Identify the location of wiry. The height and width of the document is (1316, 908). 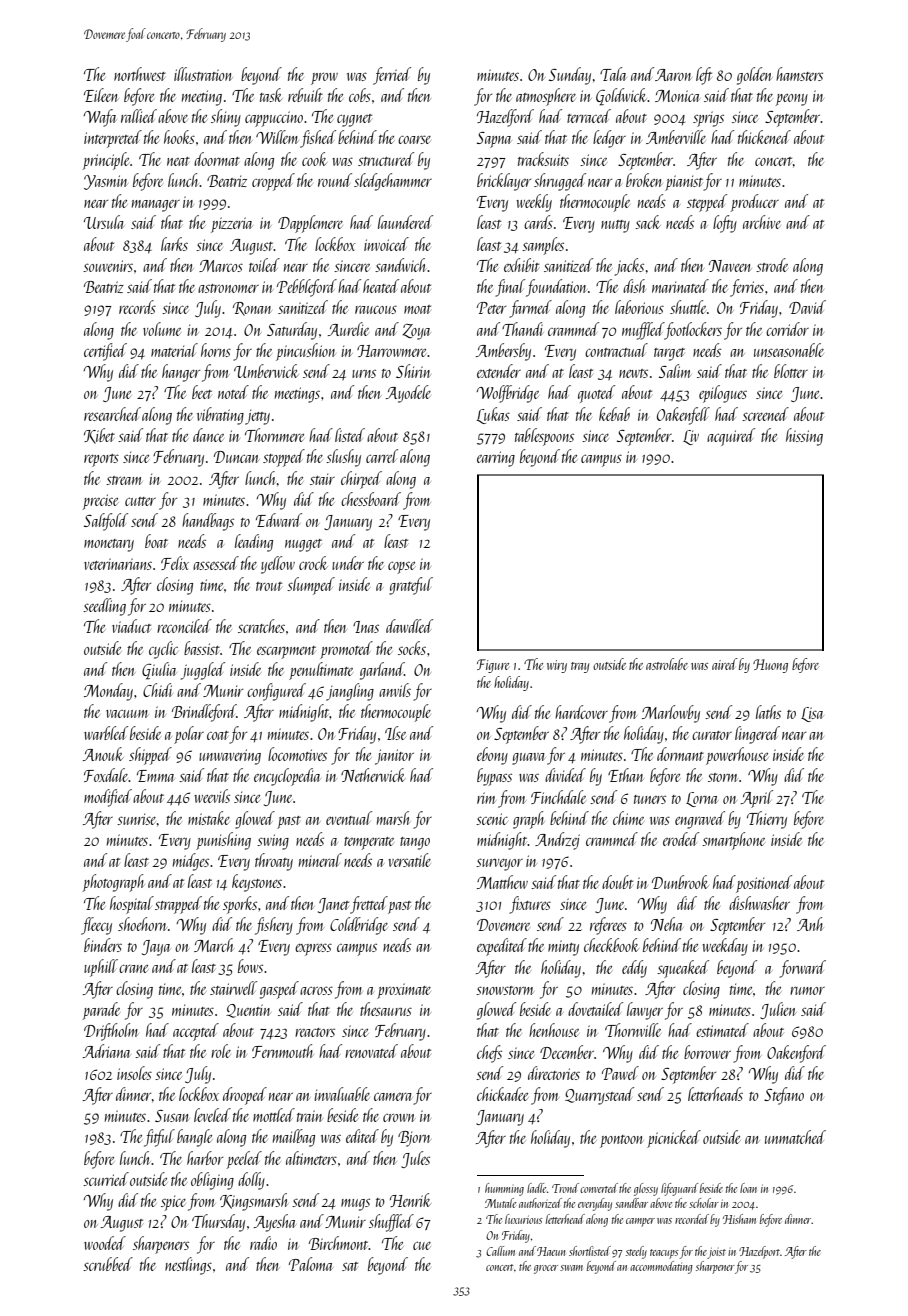
(557, 666).
